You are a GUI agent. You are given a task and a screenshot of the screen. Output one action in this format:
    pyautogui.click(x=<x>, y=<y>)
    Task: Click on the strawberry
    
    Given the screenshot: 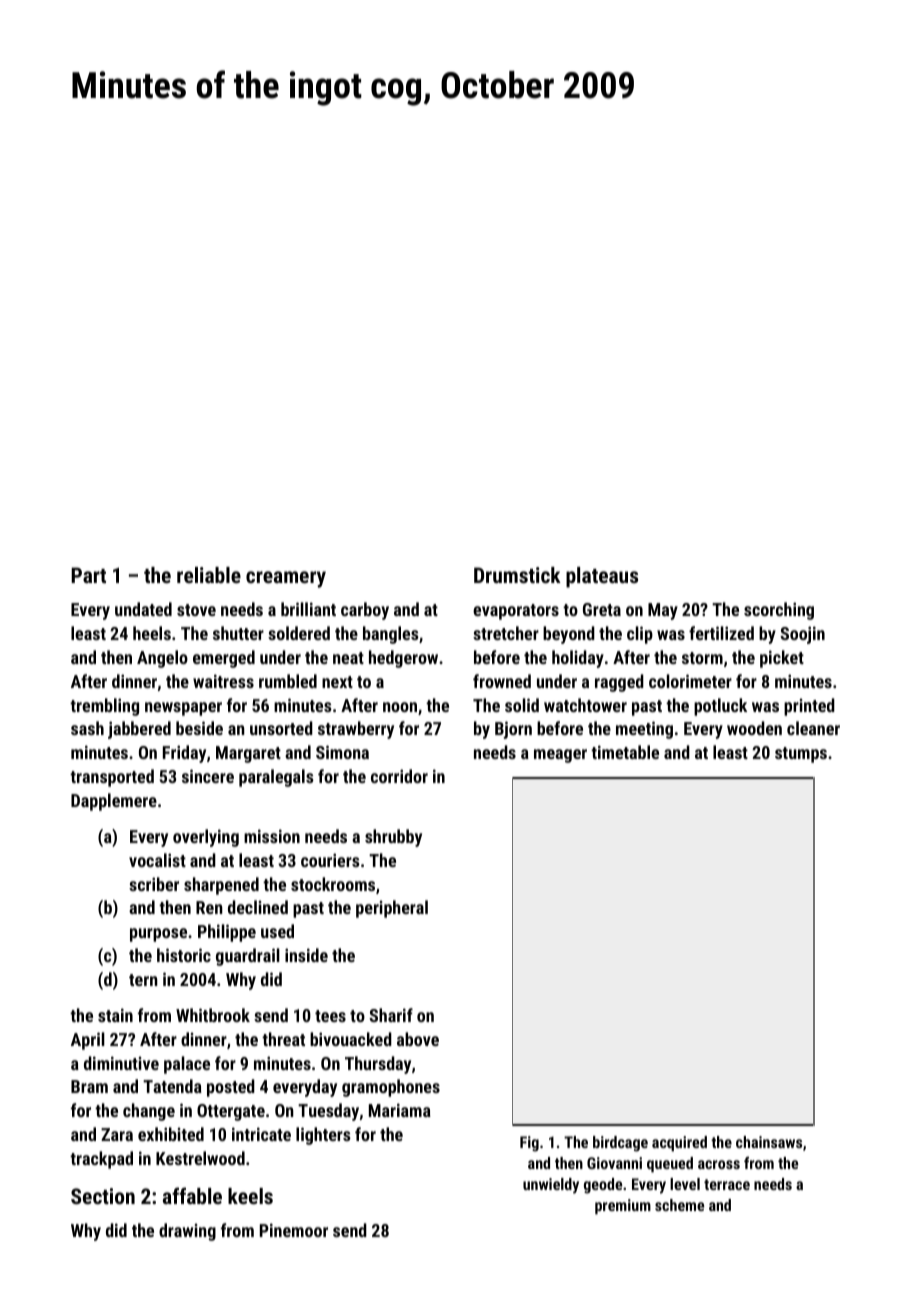 What is the action you would take?
    pyautogui.click(x=356, y=730)
